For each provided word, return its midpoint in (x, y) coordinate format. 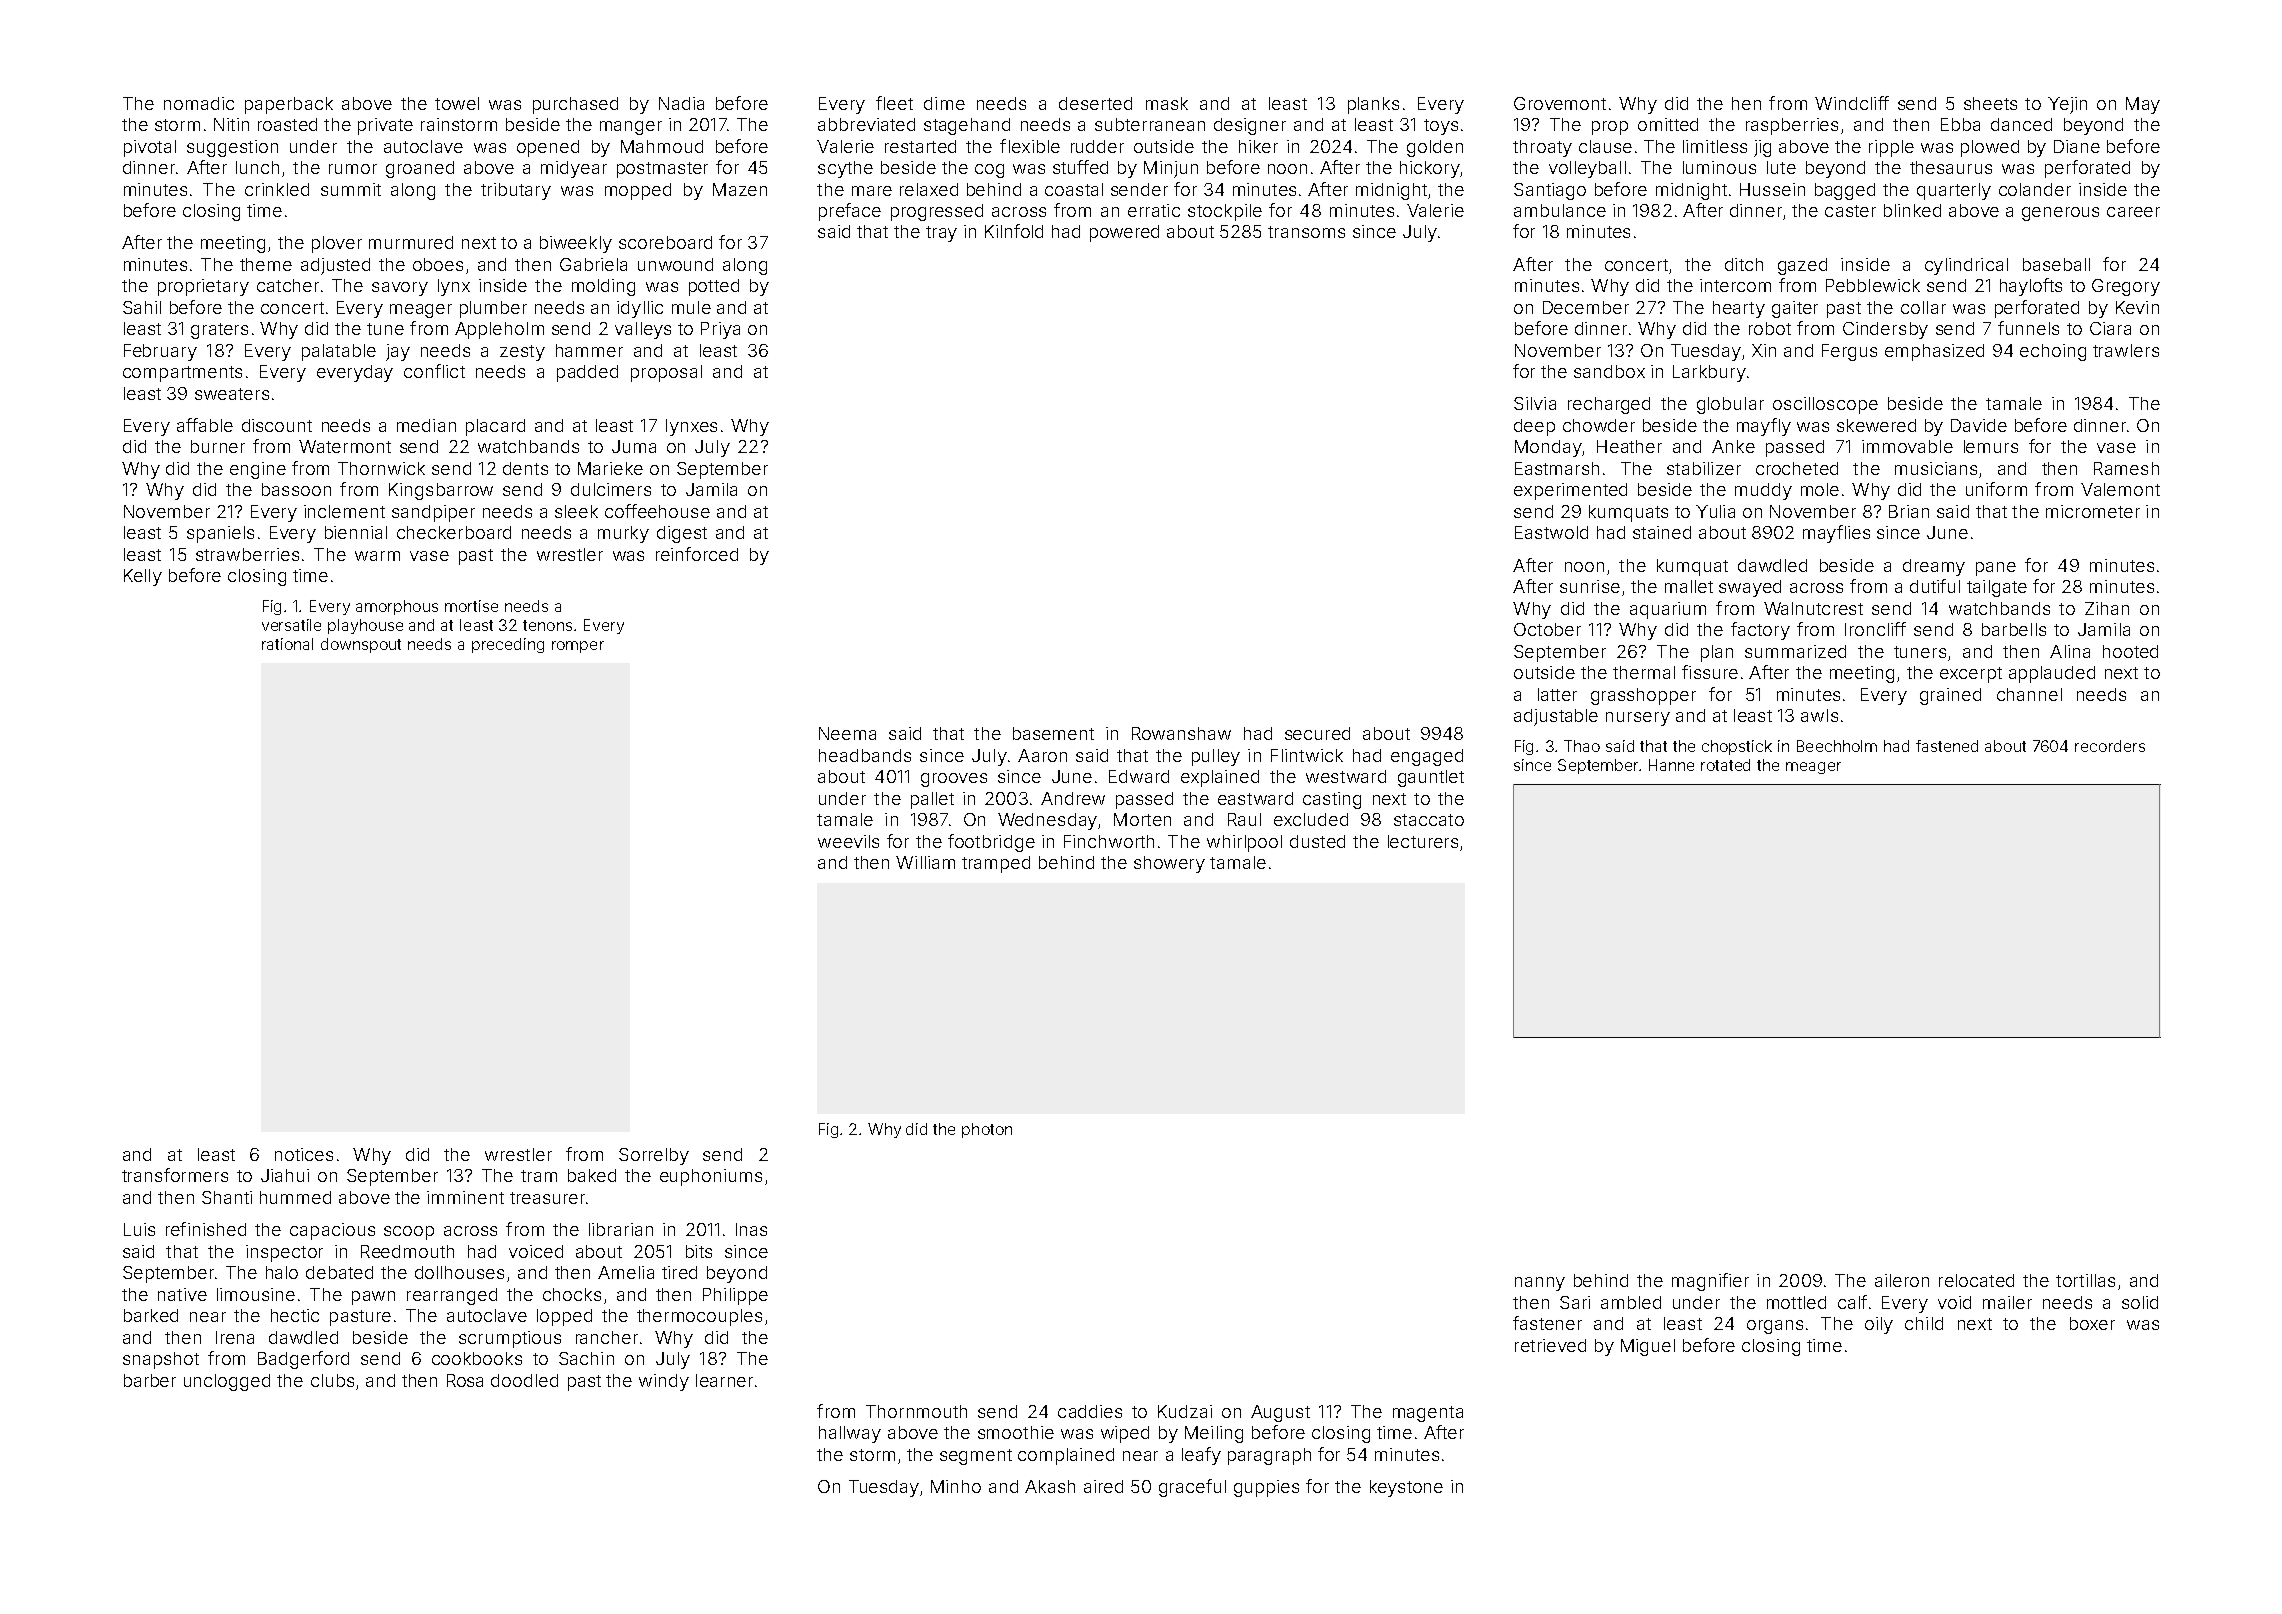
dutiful (1935, 586)
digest (682, 534)
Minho (956, 1486)
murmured (411, 242)
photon (987, 1130)
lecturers (1423, 841)
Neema (847, 733)
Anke (1733, 446)
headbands (865, 755)
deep (1534, 427)
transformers (175, 1175)
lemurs (1991, 446)
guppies (1266, 1488)
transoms (1306, 232)
